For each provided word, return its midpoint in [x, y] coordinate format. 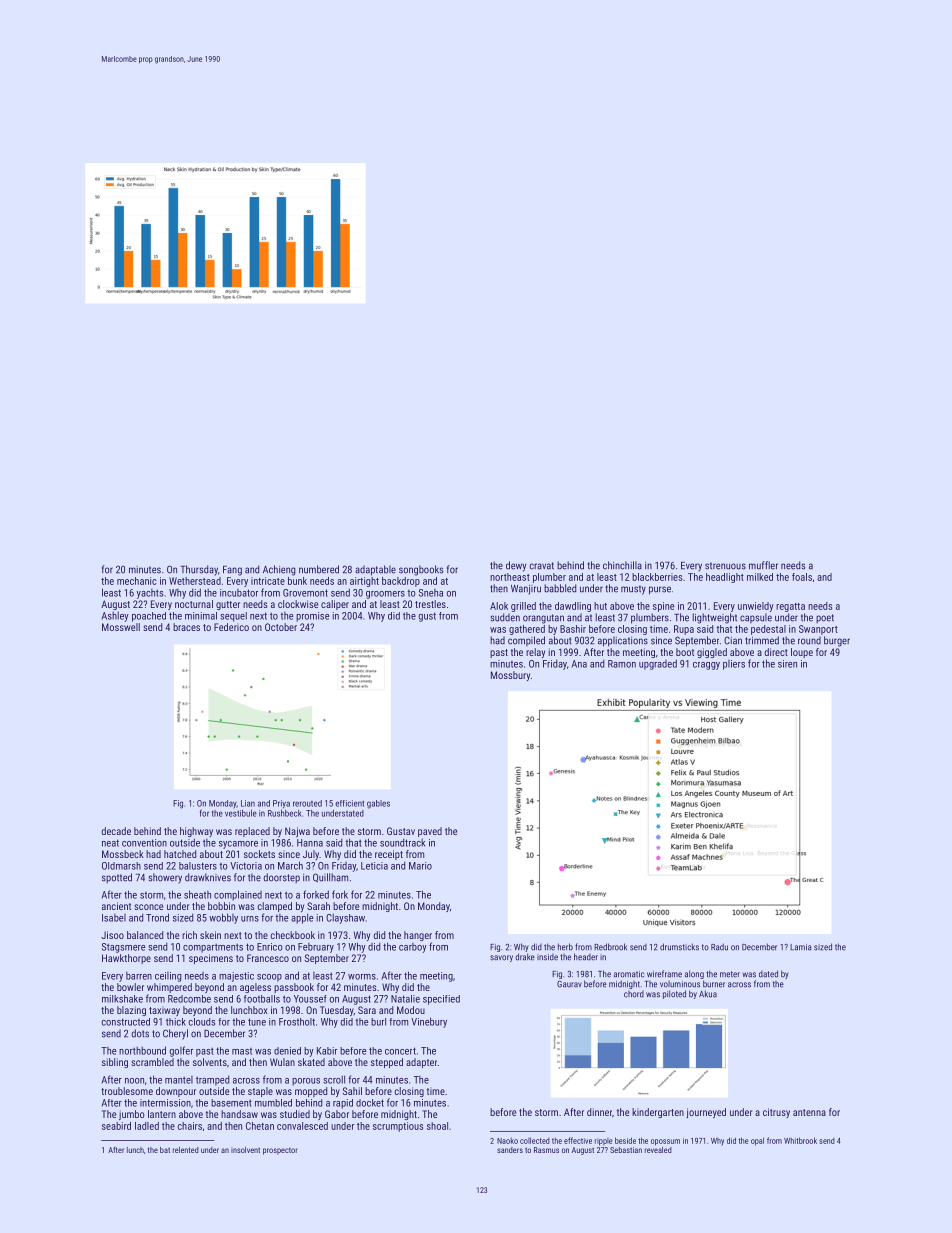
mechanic [137, 581]
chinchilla [622, 565]
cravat [541, 566]
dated [768, 974]
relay [535, 653]
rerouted [307, 803]
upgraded [658, 664]
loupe [802, 653]
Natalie [405, 999]
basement [231, 1103]
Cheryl [175, 1034]
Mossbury [510, 676]
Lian [248, 803]
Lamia [800, 947]
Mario [420, 866]
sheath [197, 894]
